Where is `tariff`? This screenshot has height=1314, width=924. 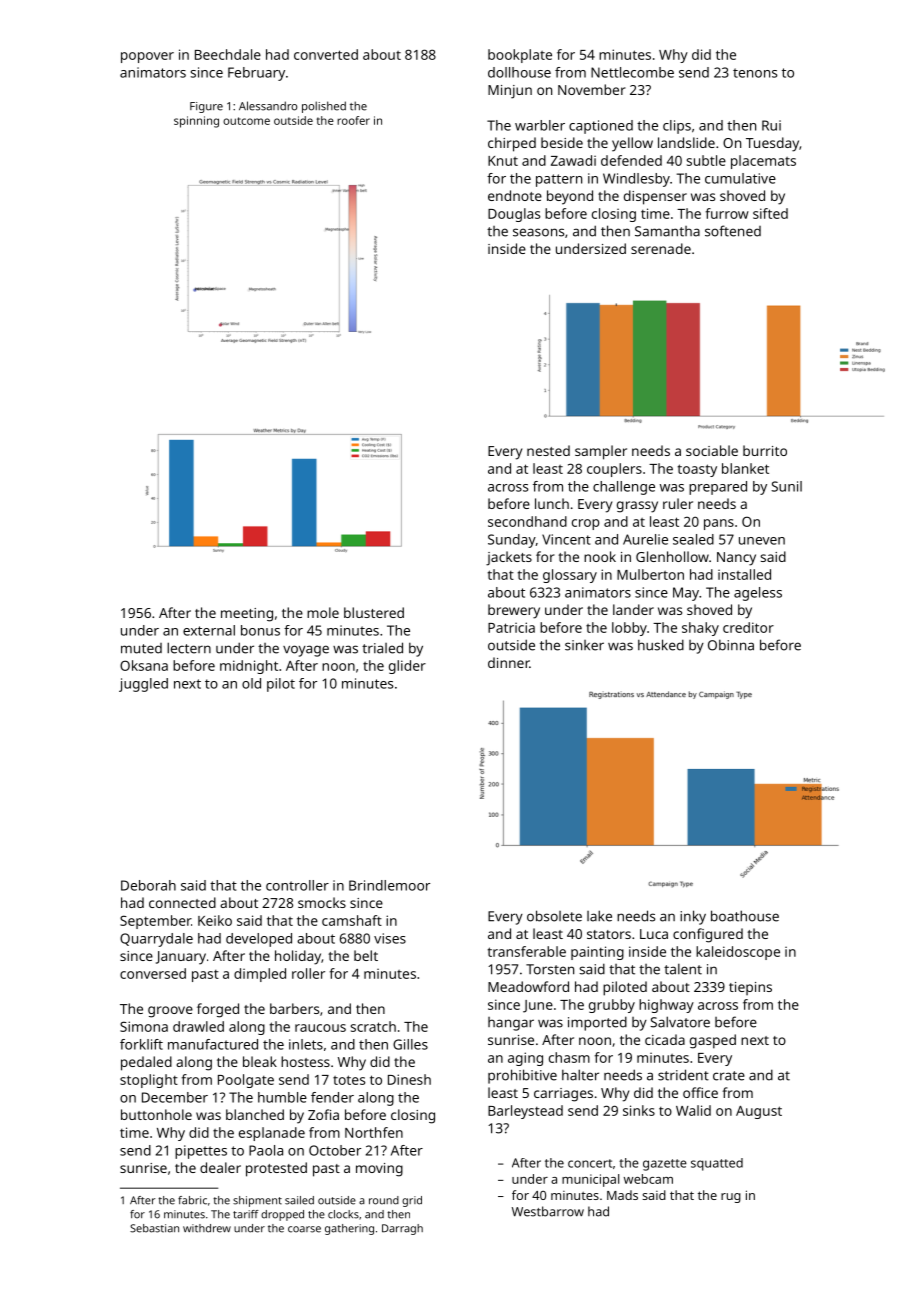
tariff is located at coordinates (246, 1214).
